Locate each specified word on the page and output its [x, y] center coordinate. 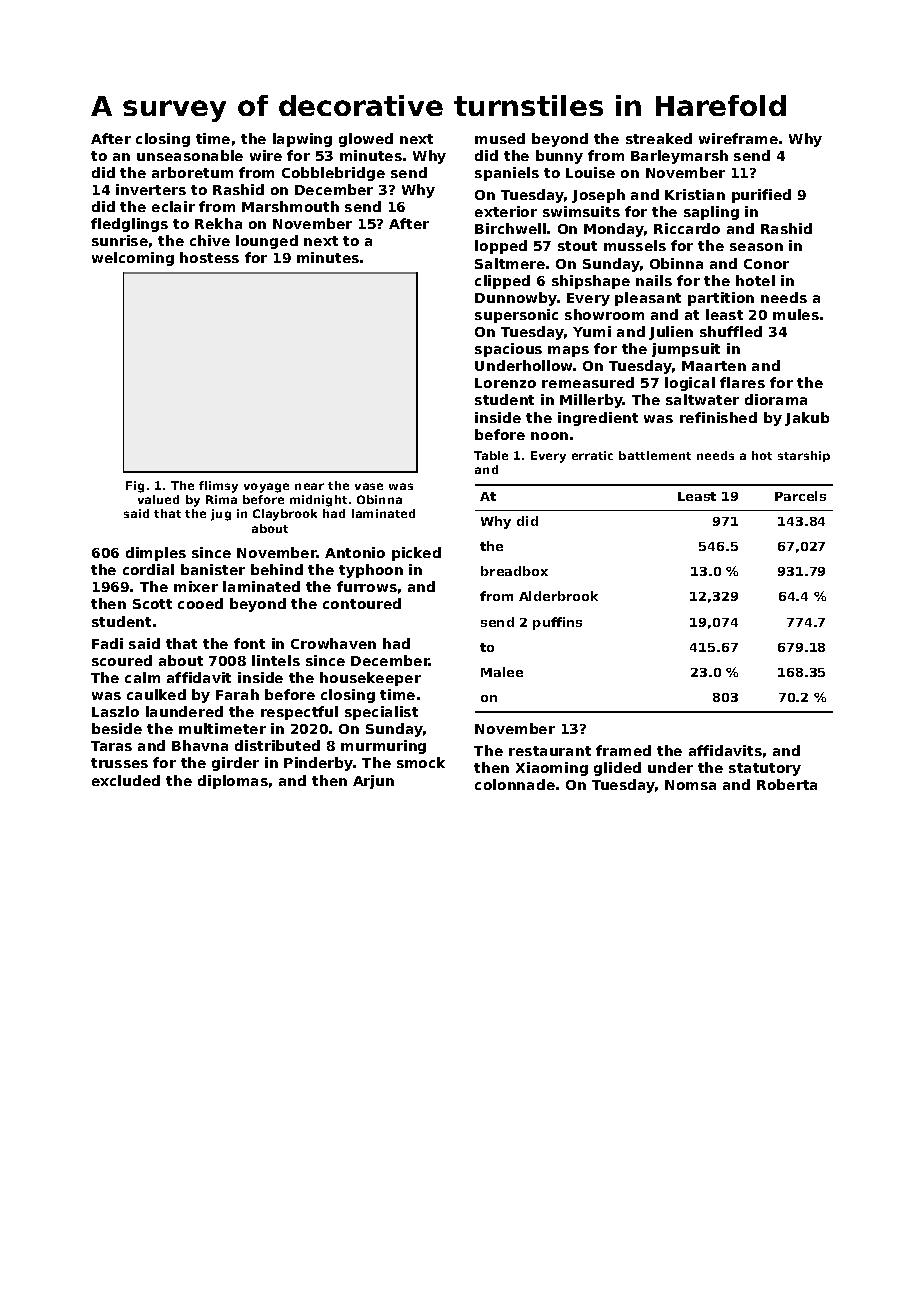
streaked [659, 138]
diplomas [233, 782]
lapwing [302, 140]
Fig [135, 487]
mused [500, 138]
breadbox [514, 571]
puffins [557, 623]
